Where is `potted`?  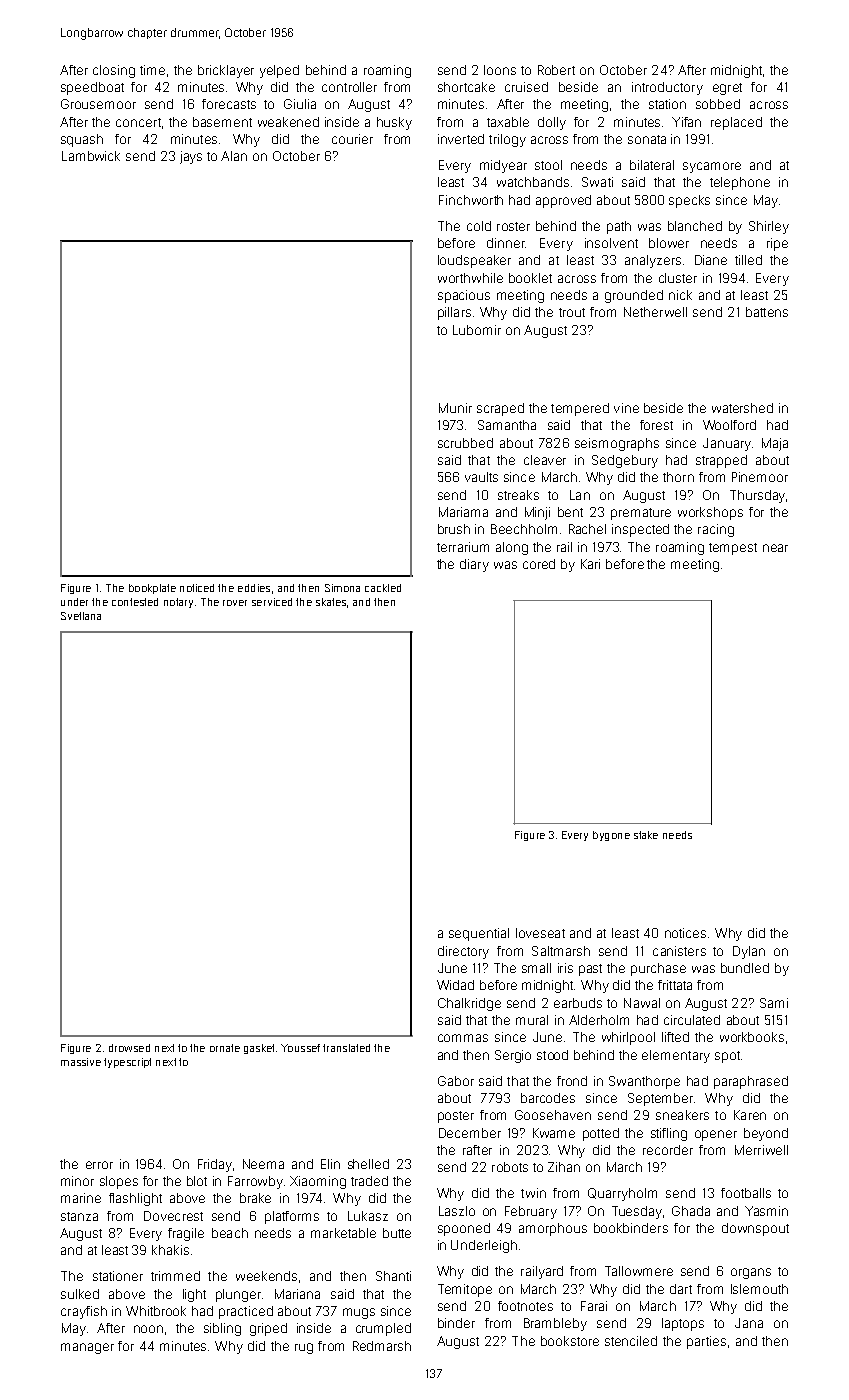
potted is located at coordinates (601, 1134).
